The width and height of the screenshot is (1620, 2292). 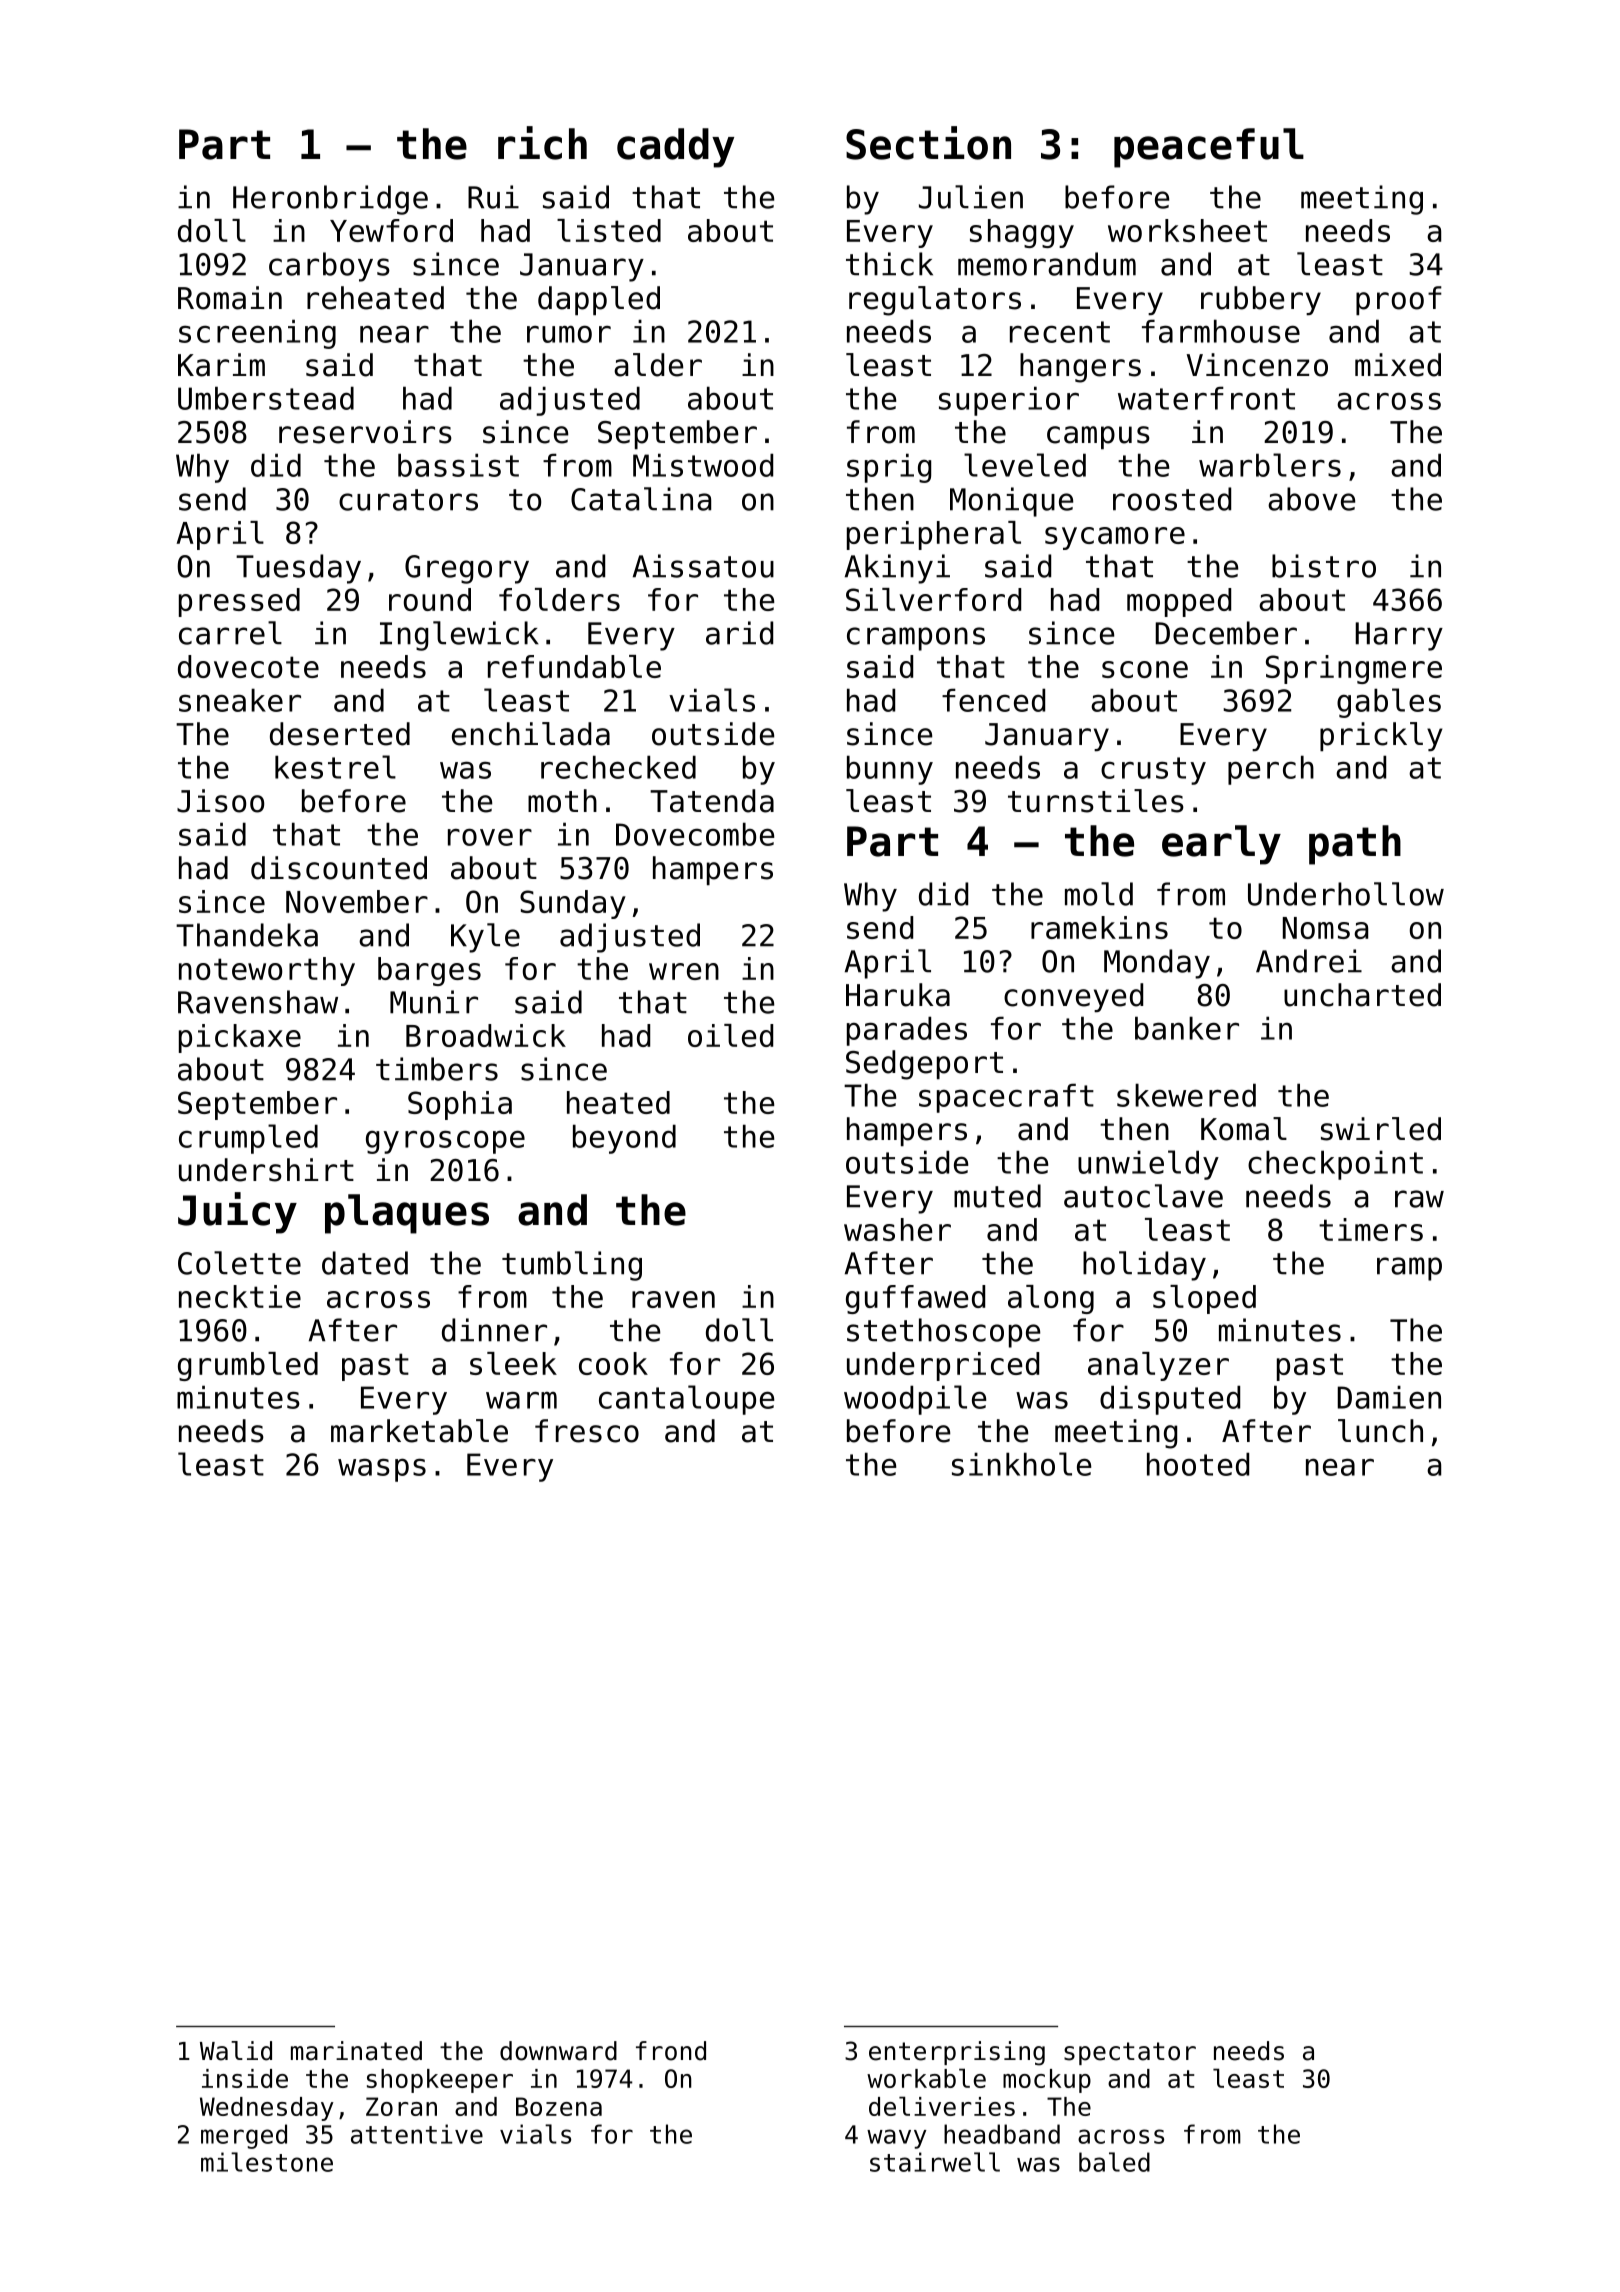 I want to click on milestone, so click(x=267, y=2162).
